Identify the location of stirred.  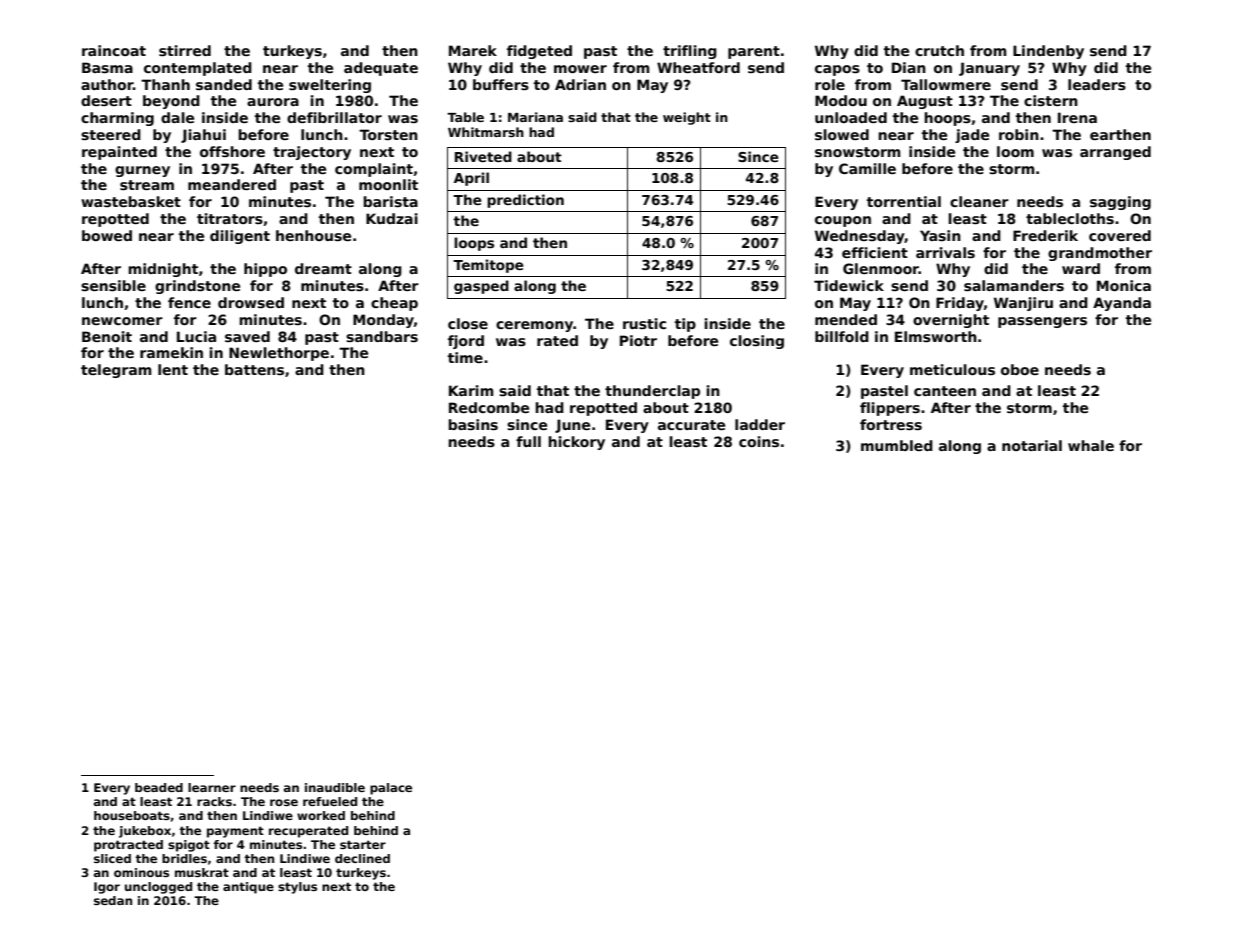
(185, 50).
